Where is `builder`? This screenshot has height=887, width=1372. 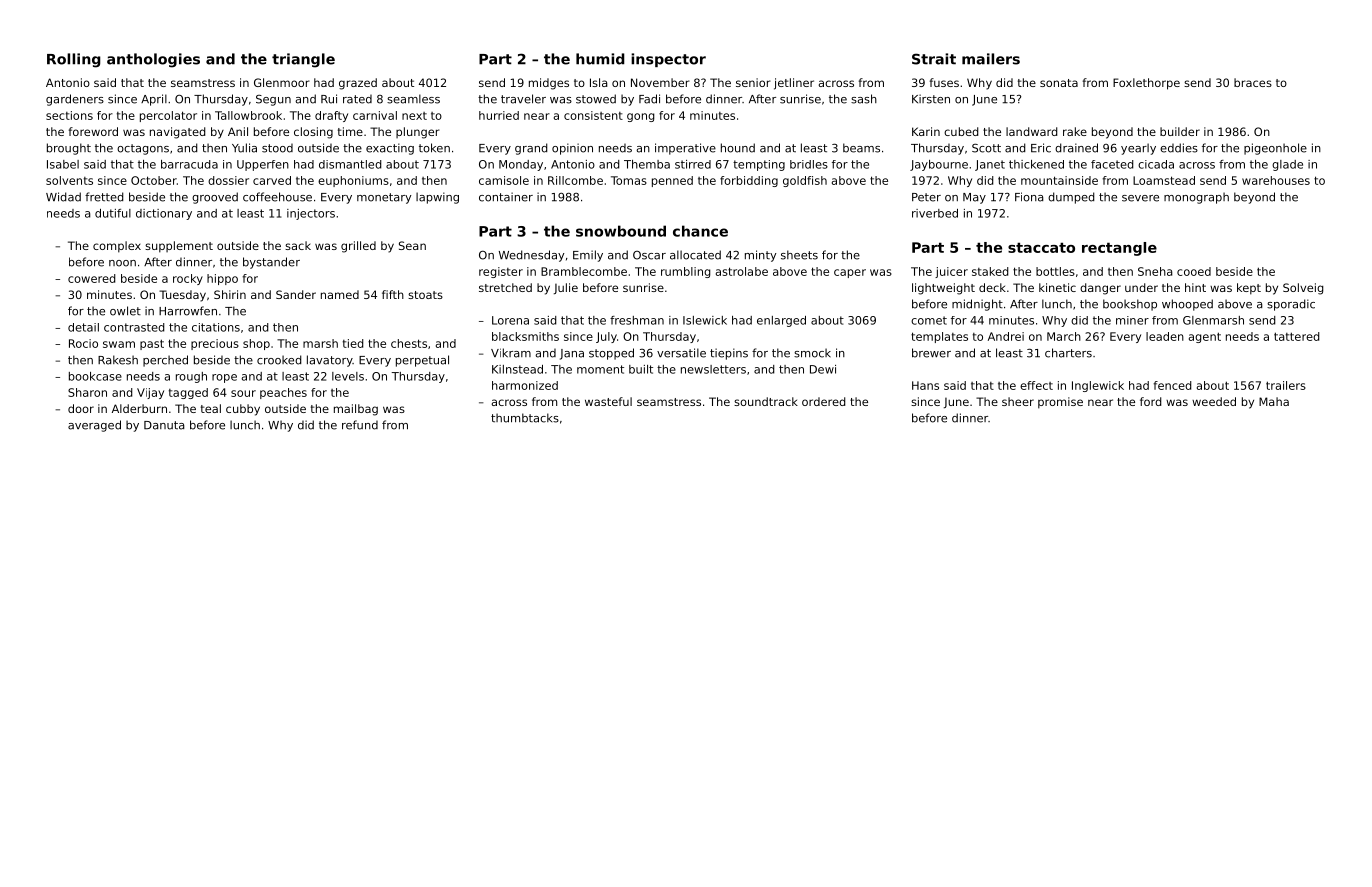 builder is located at coordinates (1180, 131).
